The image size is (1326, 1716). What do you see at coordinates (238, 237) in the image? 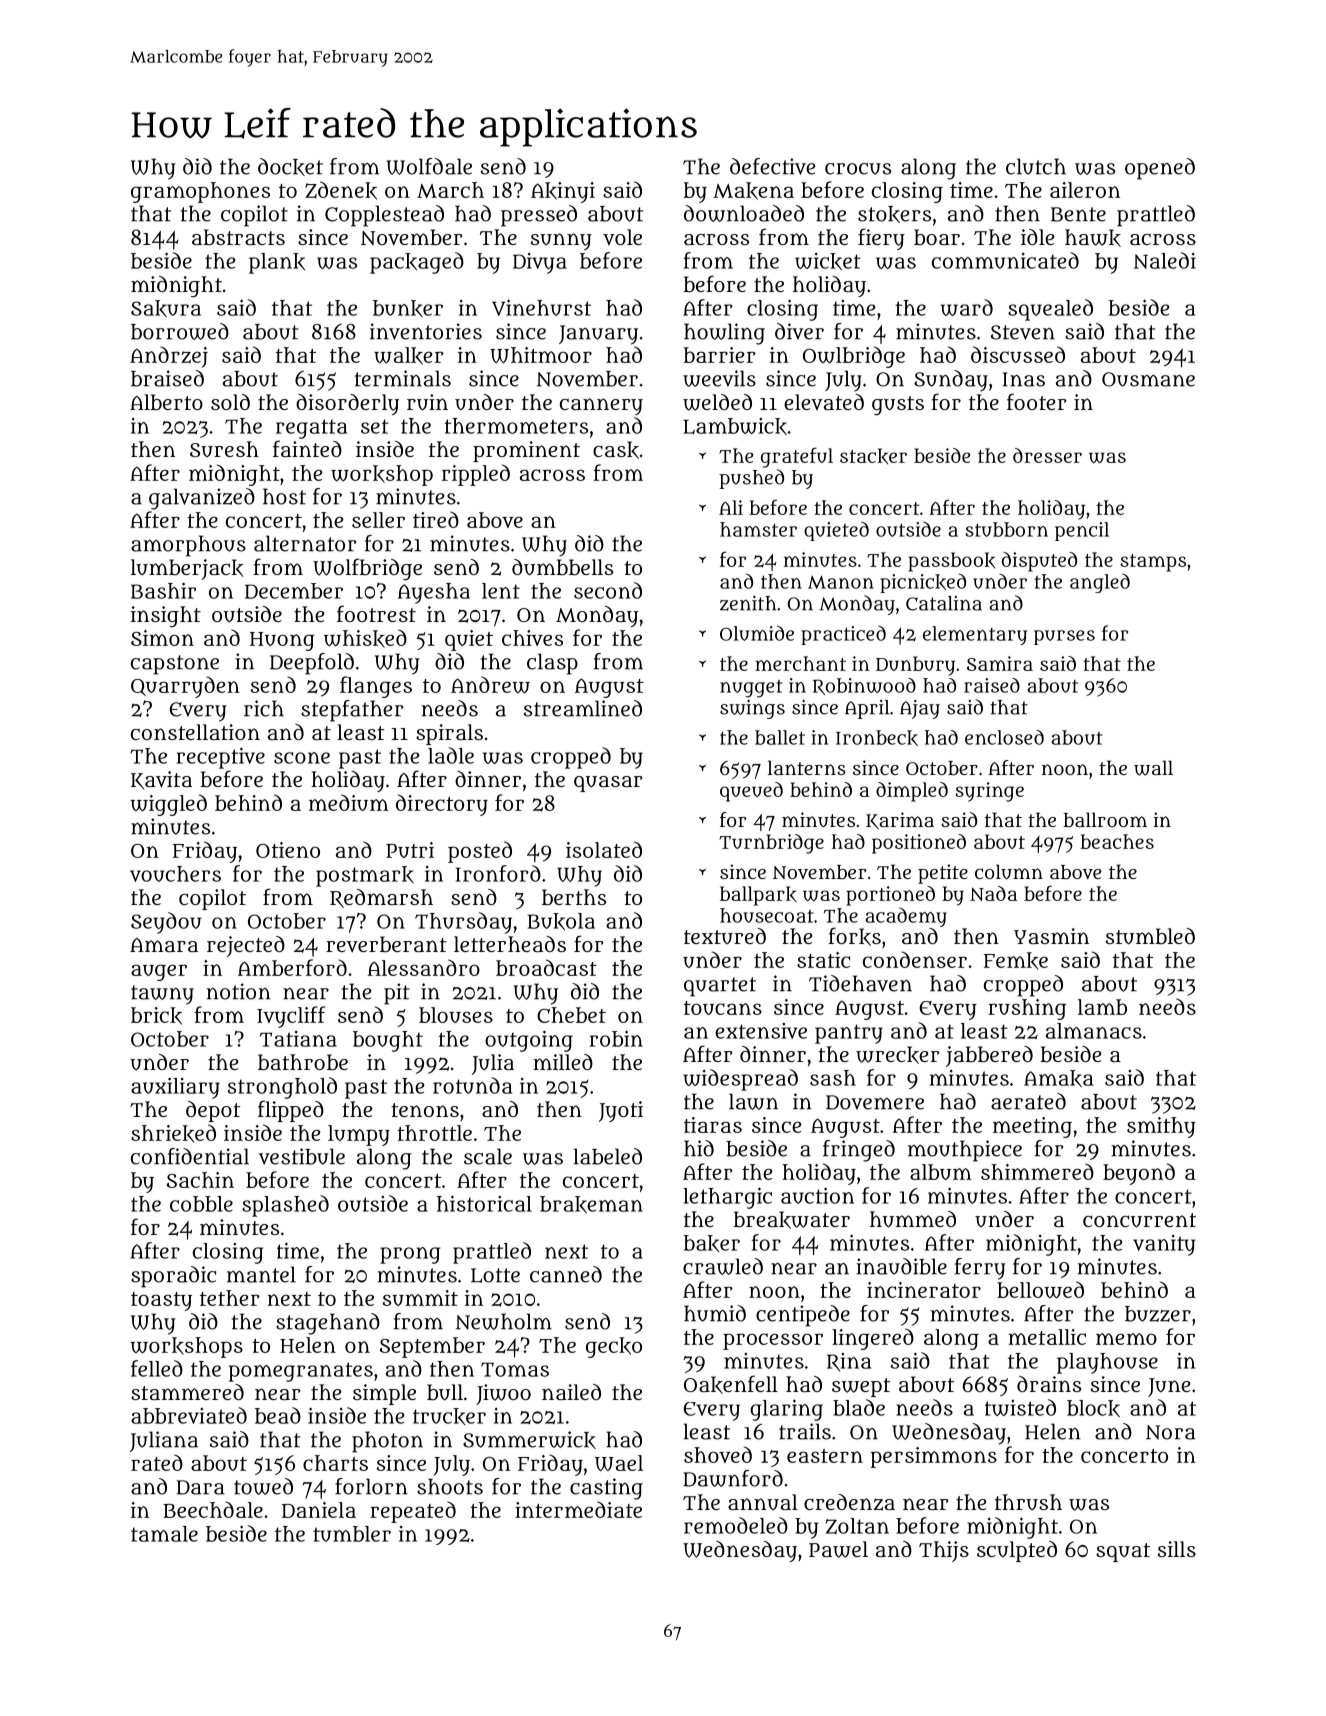
I see `abstracts` at bounding box center [238, 237].
